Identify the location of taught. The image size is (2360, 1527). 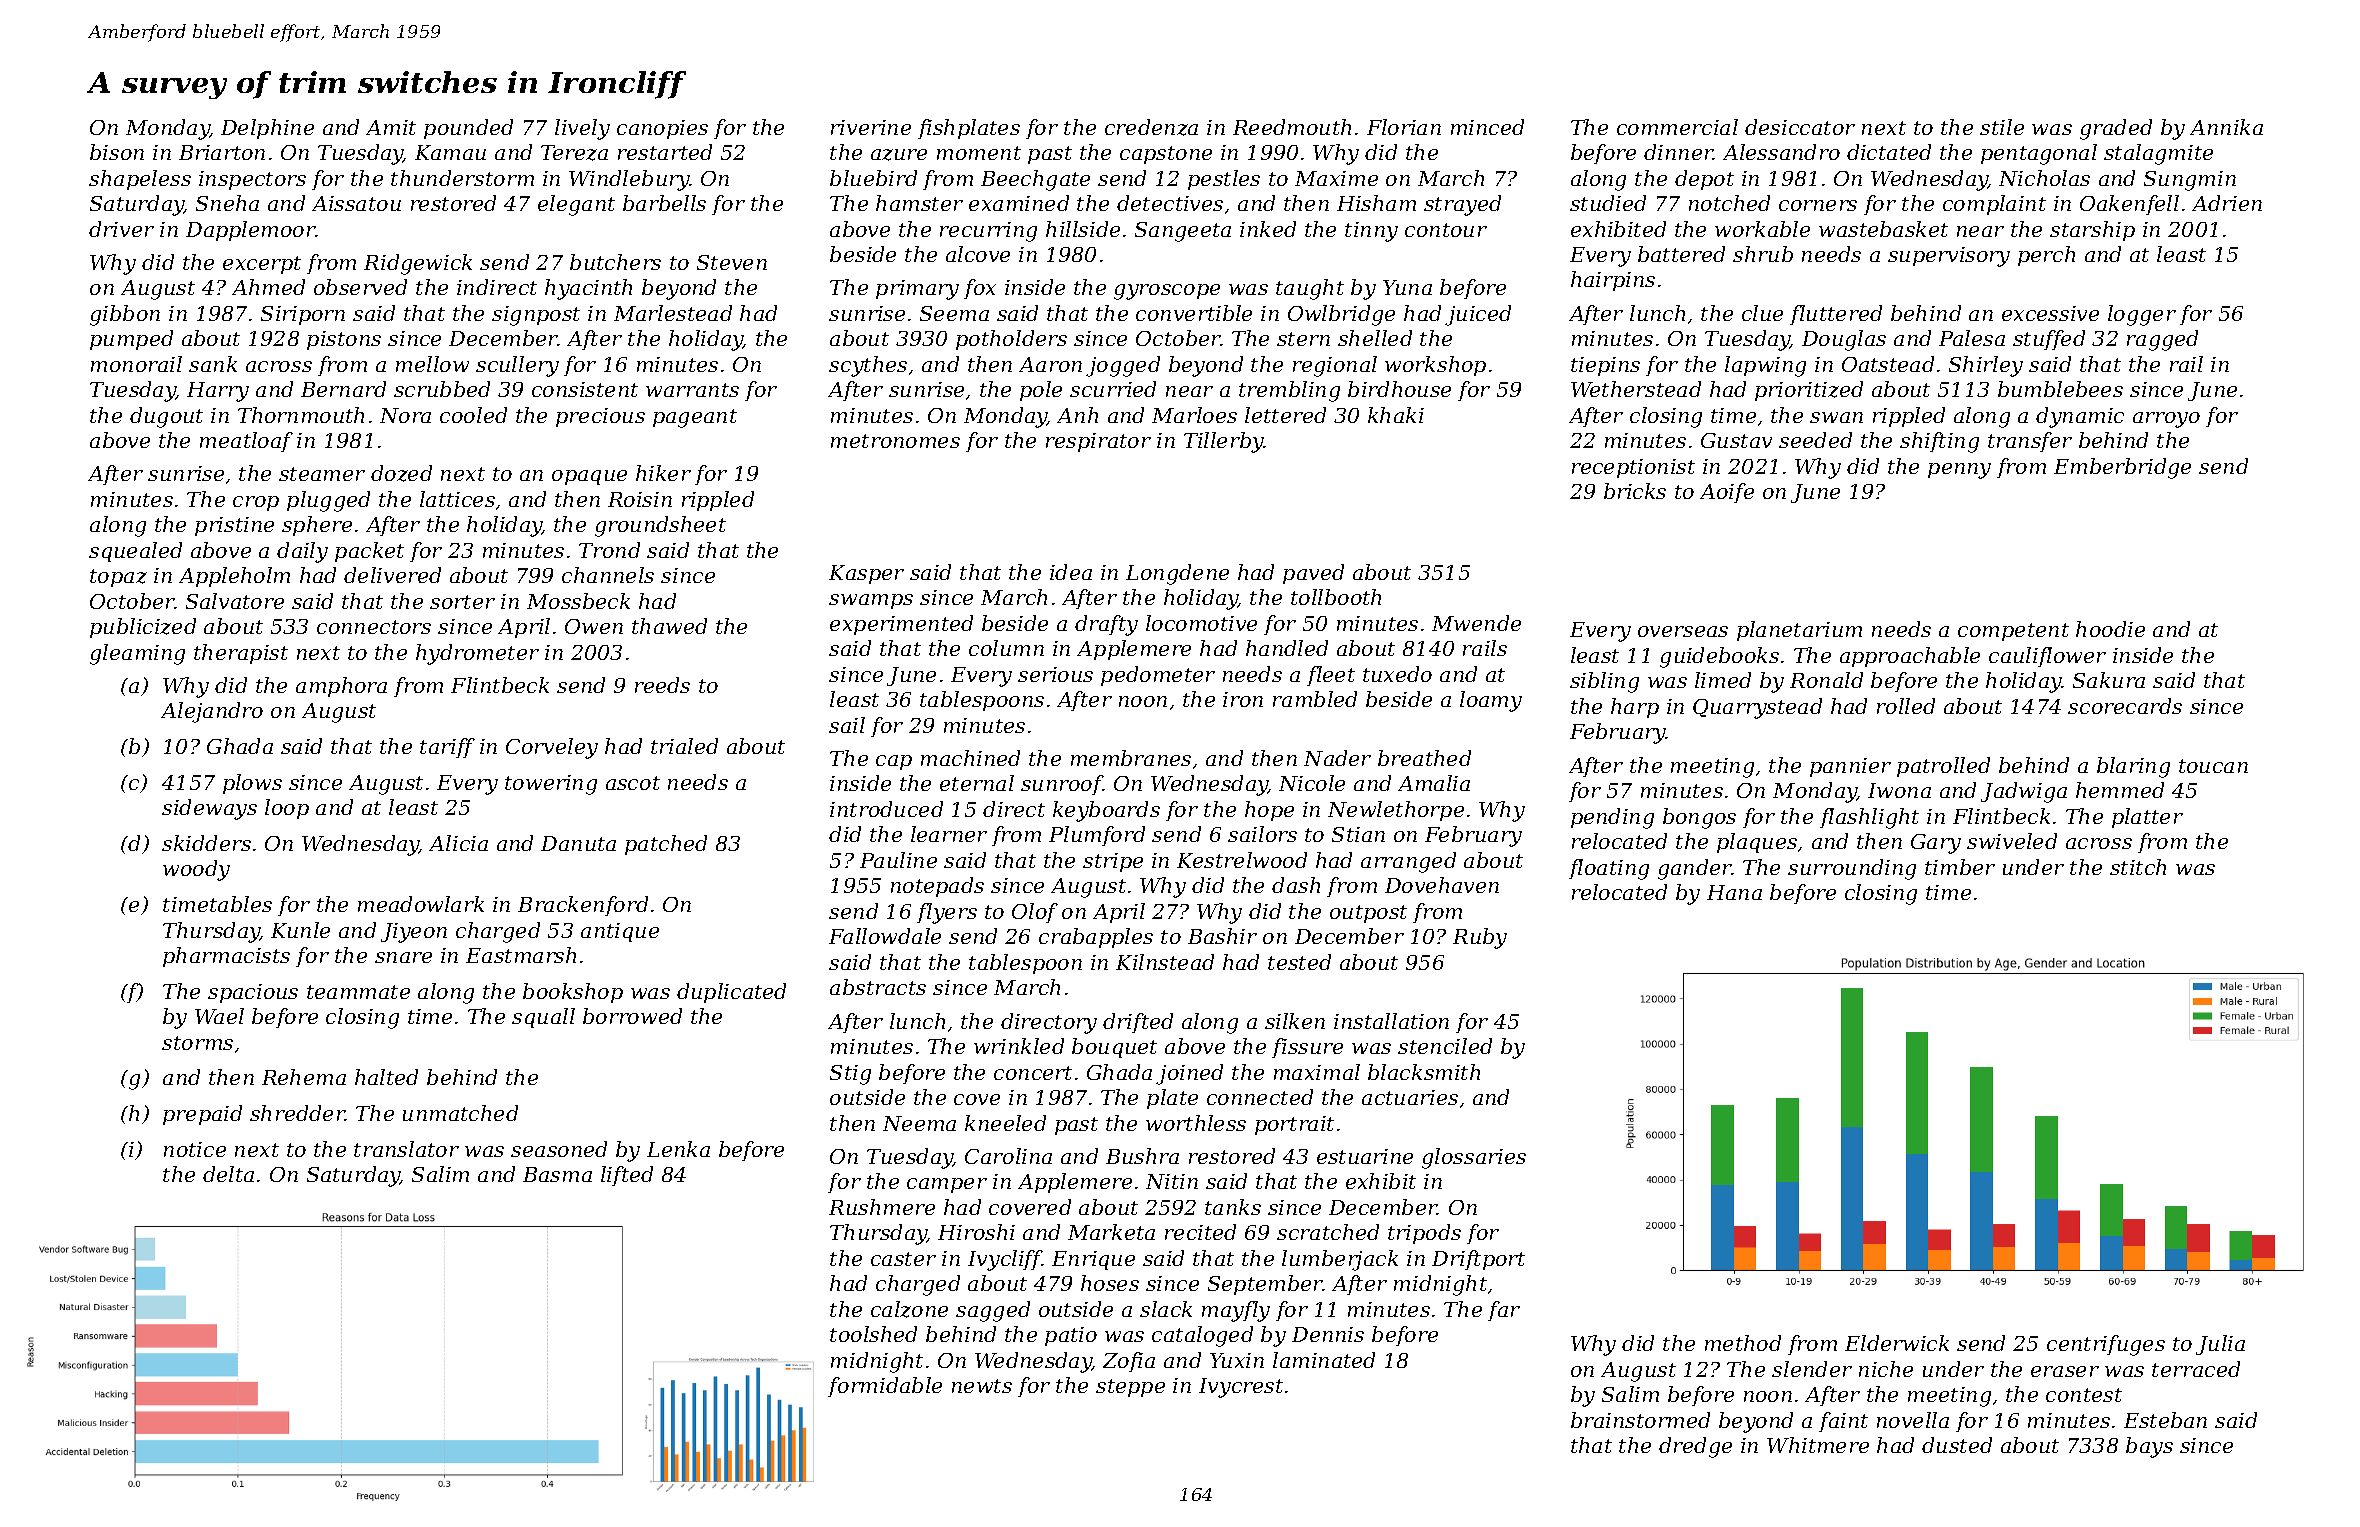
(1310, 289).
